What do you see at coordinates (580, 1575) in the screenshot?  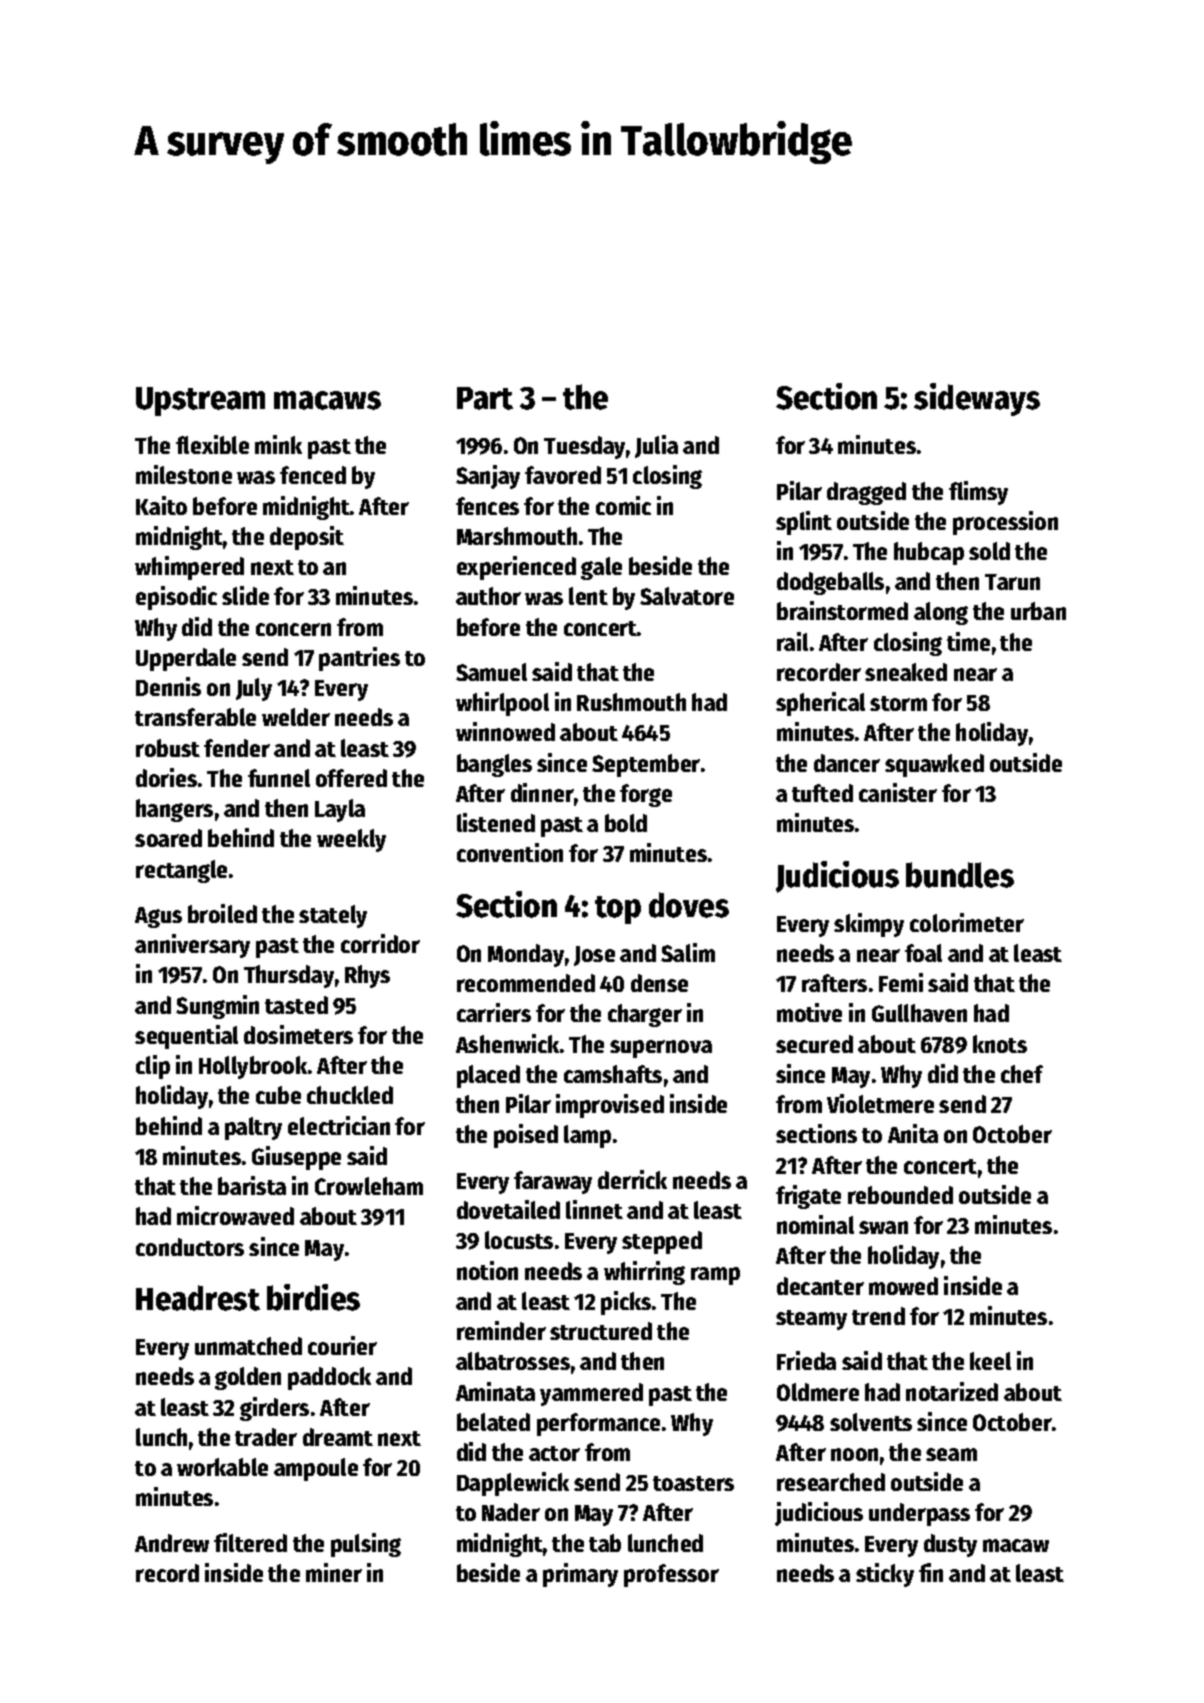 I see `primary` at bounding box center [580, 1575].
